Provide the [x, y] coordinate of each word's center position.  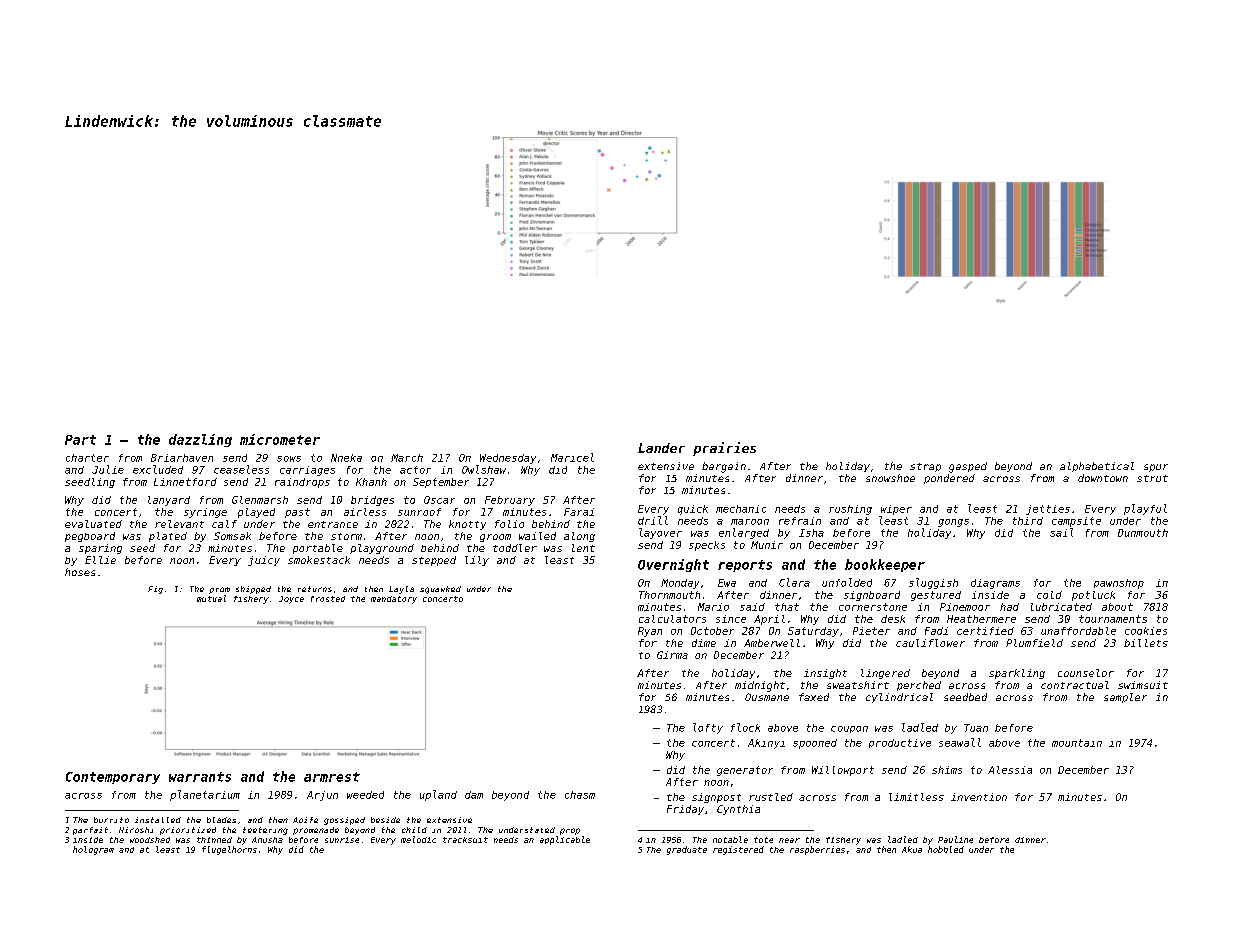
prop [570, 831]
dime [704, 643]
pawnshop [1119, 584]
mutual [211, 598]
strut [1152, 478]
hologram [93, 850]
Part [80, 440]
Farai [579, 512]
